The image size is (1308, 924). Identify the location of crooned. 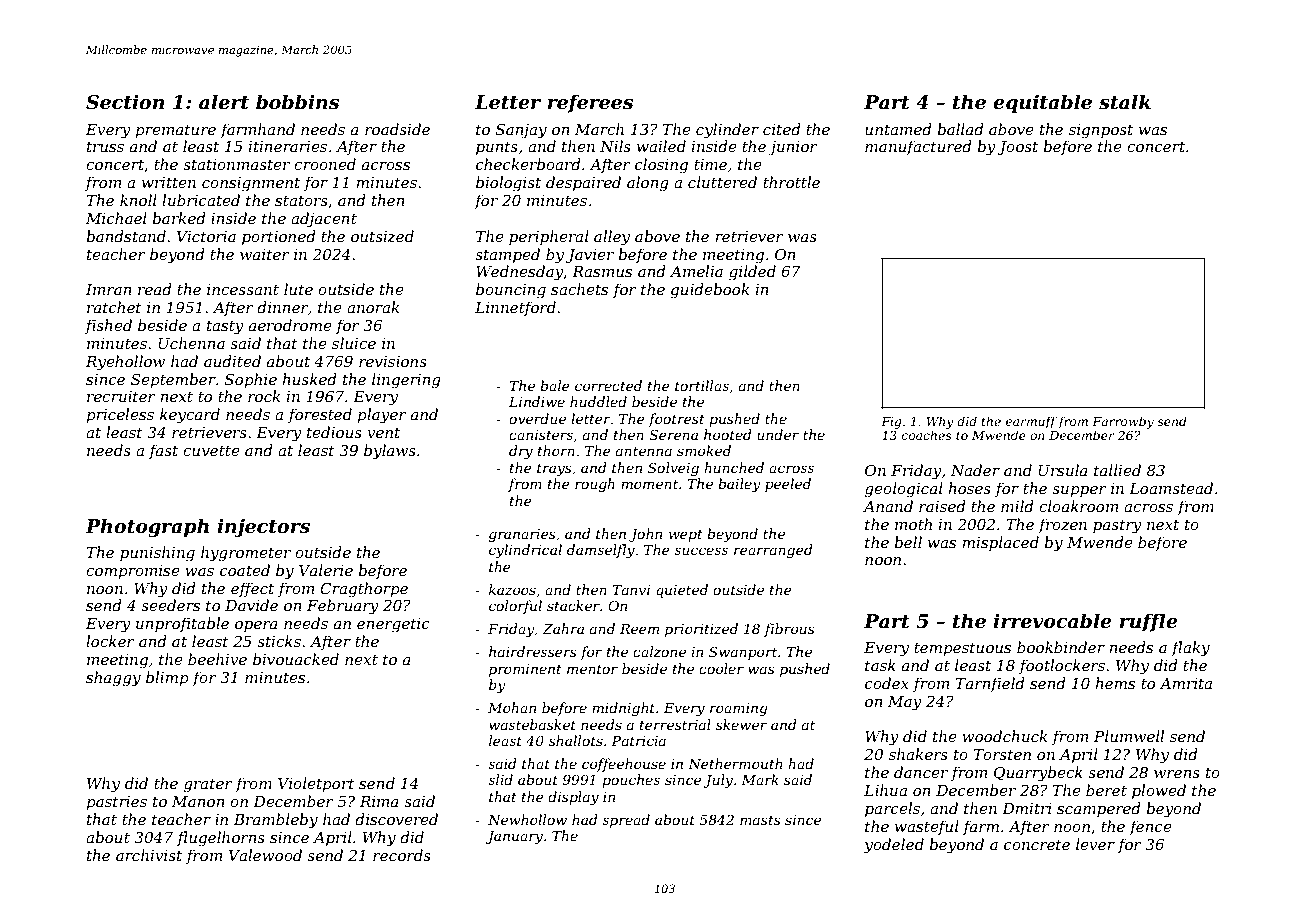
(325, 164).
